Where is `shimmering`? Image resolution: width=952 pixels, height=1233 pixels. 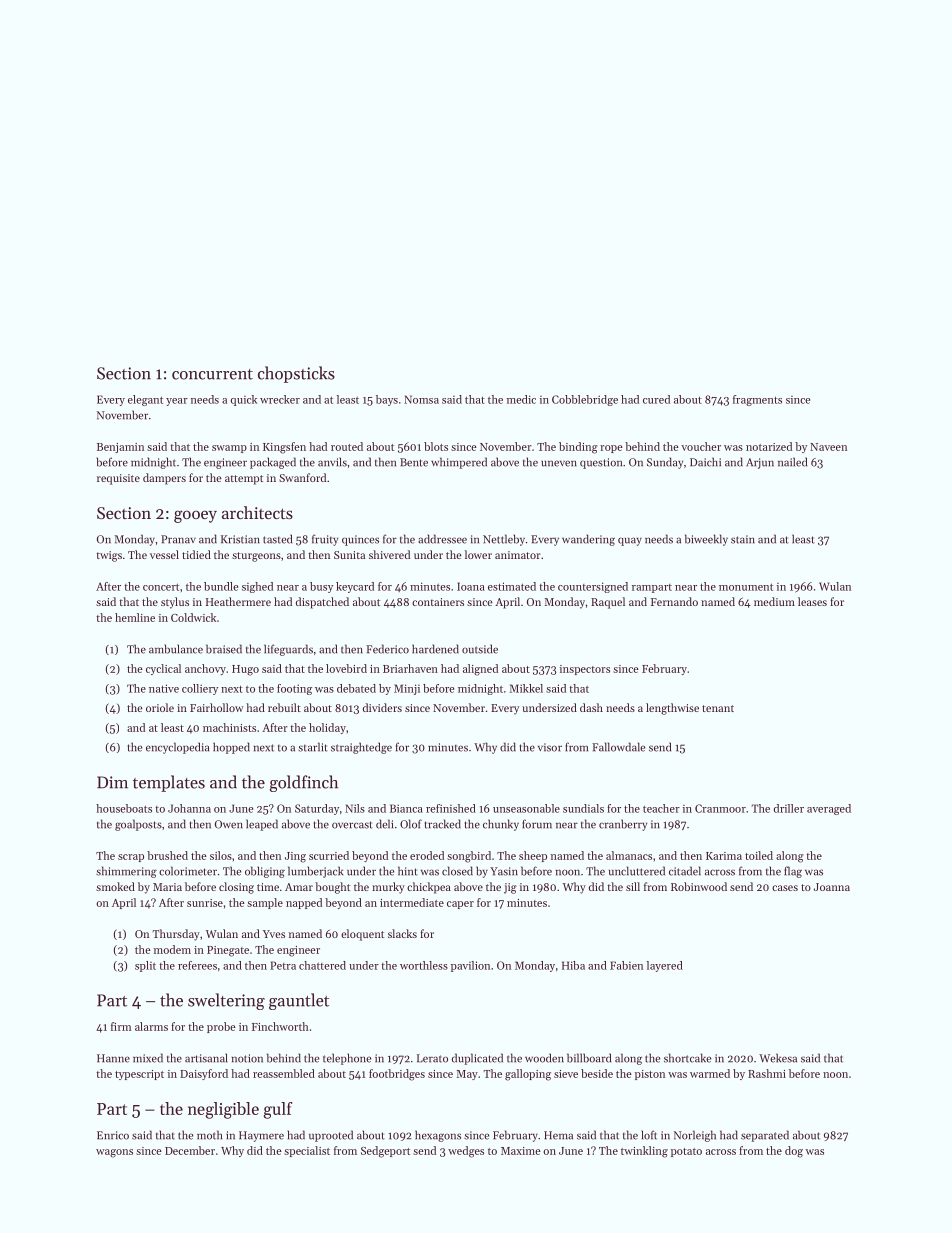
shimmering is located at coordinates (126, 872).
